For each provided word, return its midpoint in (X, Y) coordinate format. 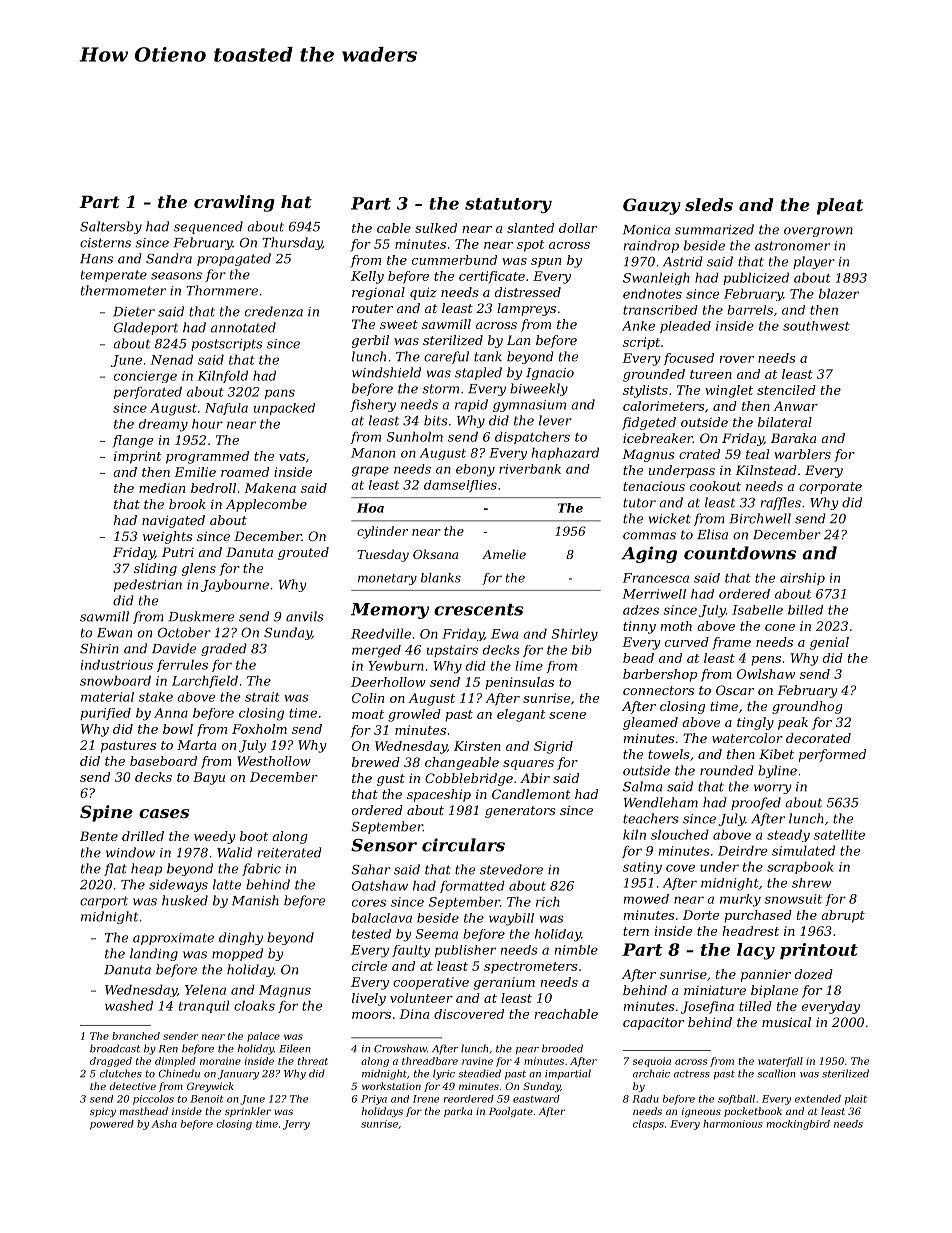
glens (199, 569)
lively (369, 999)
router (372, 308)
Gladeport (146, 328)
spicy (103, 1112)
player (814, 262)
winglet (729, 391)
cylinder (382, 532)
